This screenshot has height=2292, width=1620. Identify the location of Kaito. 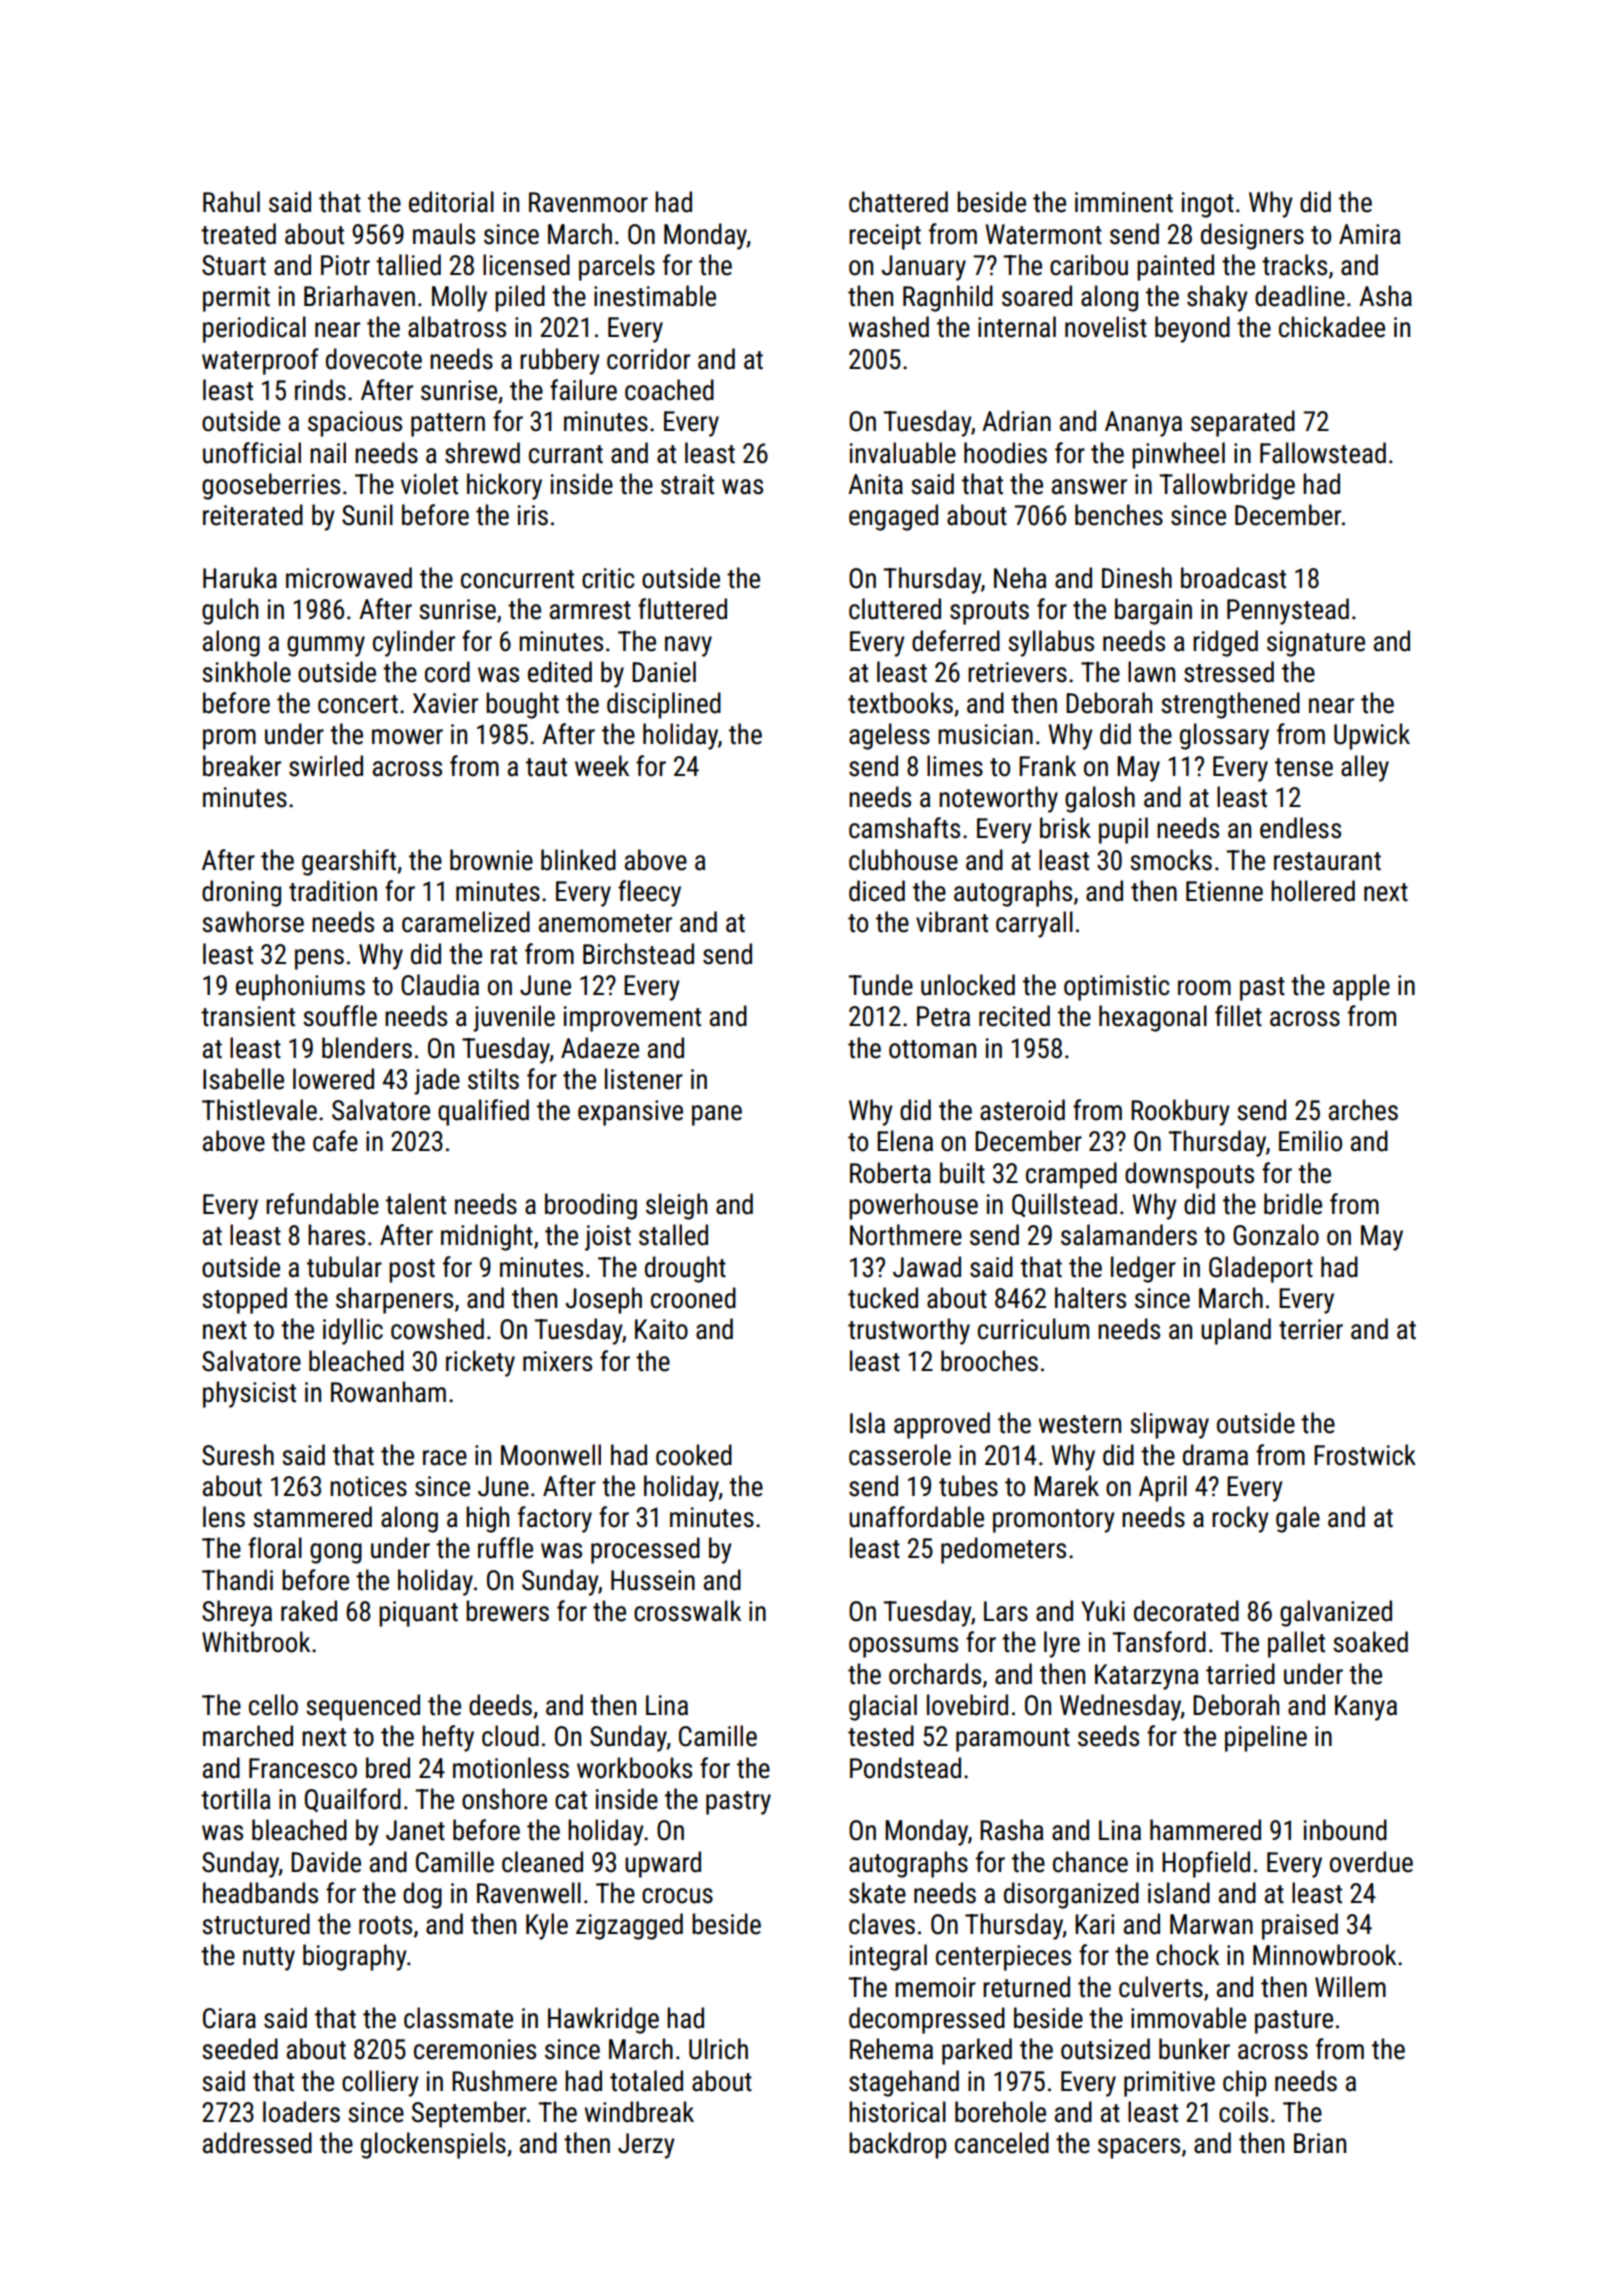
(661, 1329).
